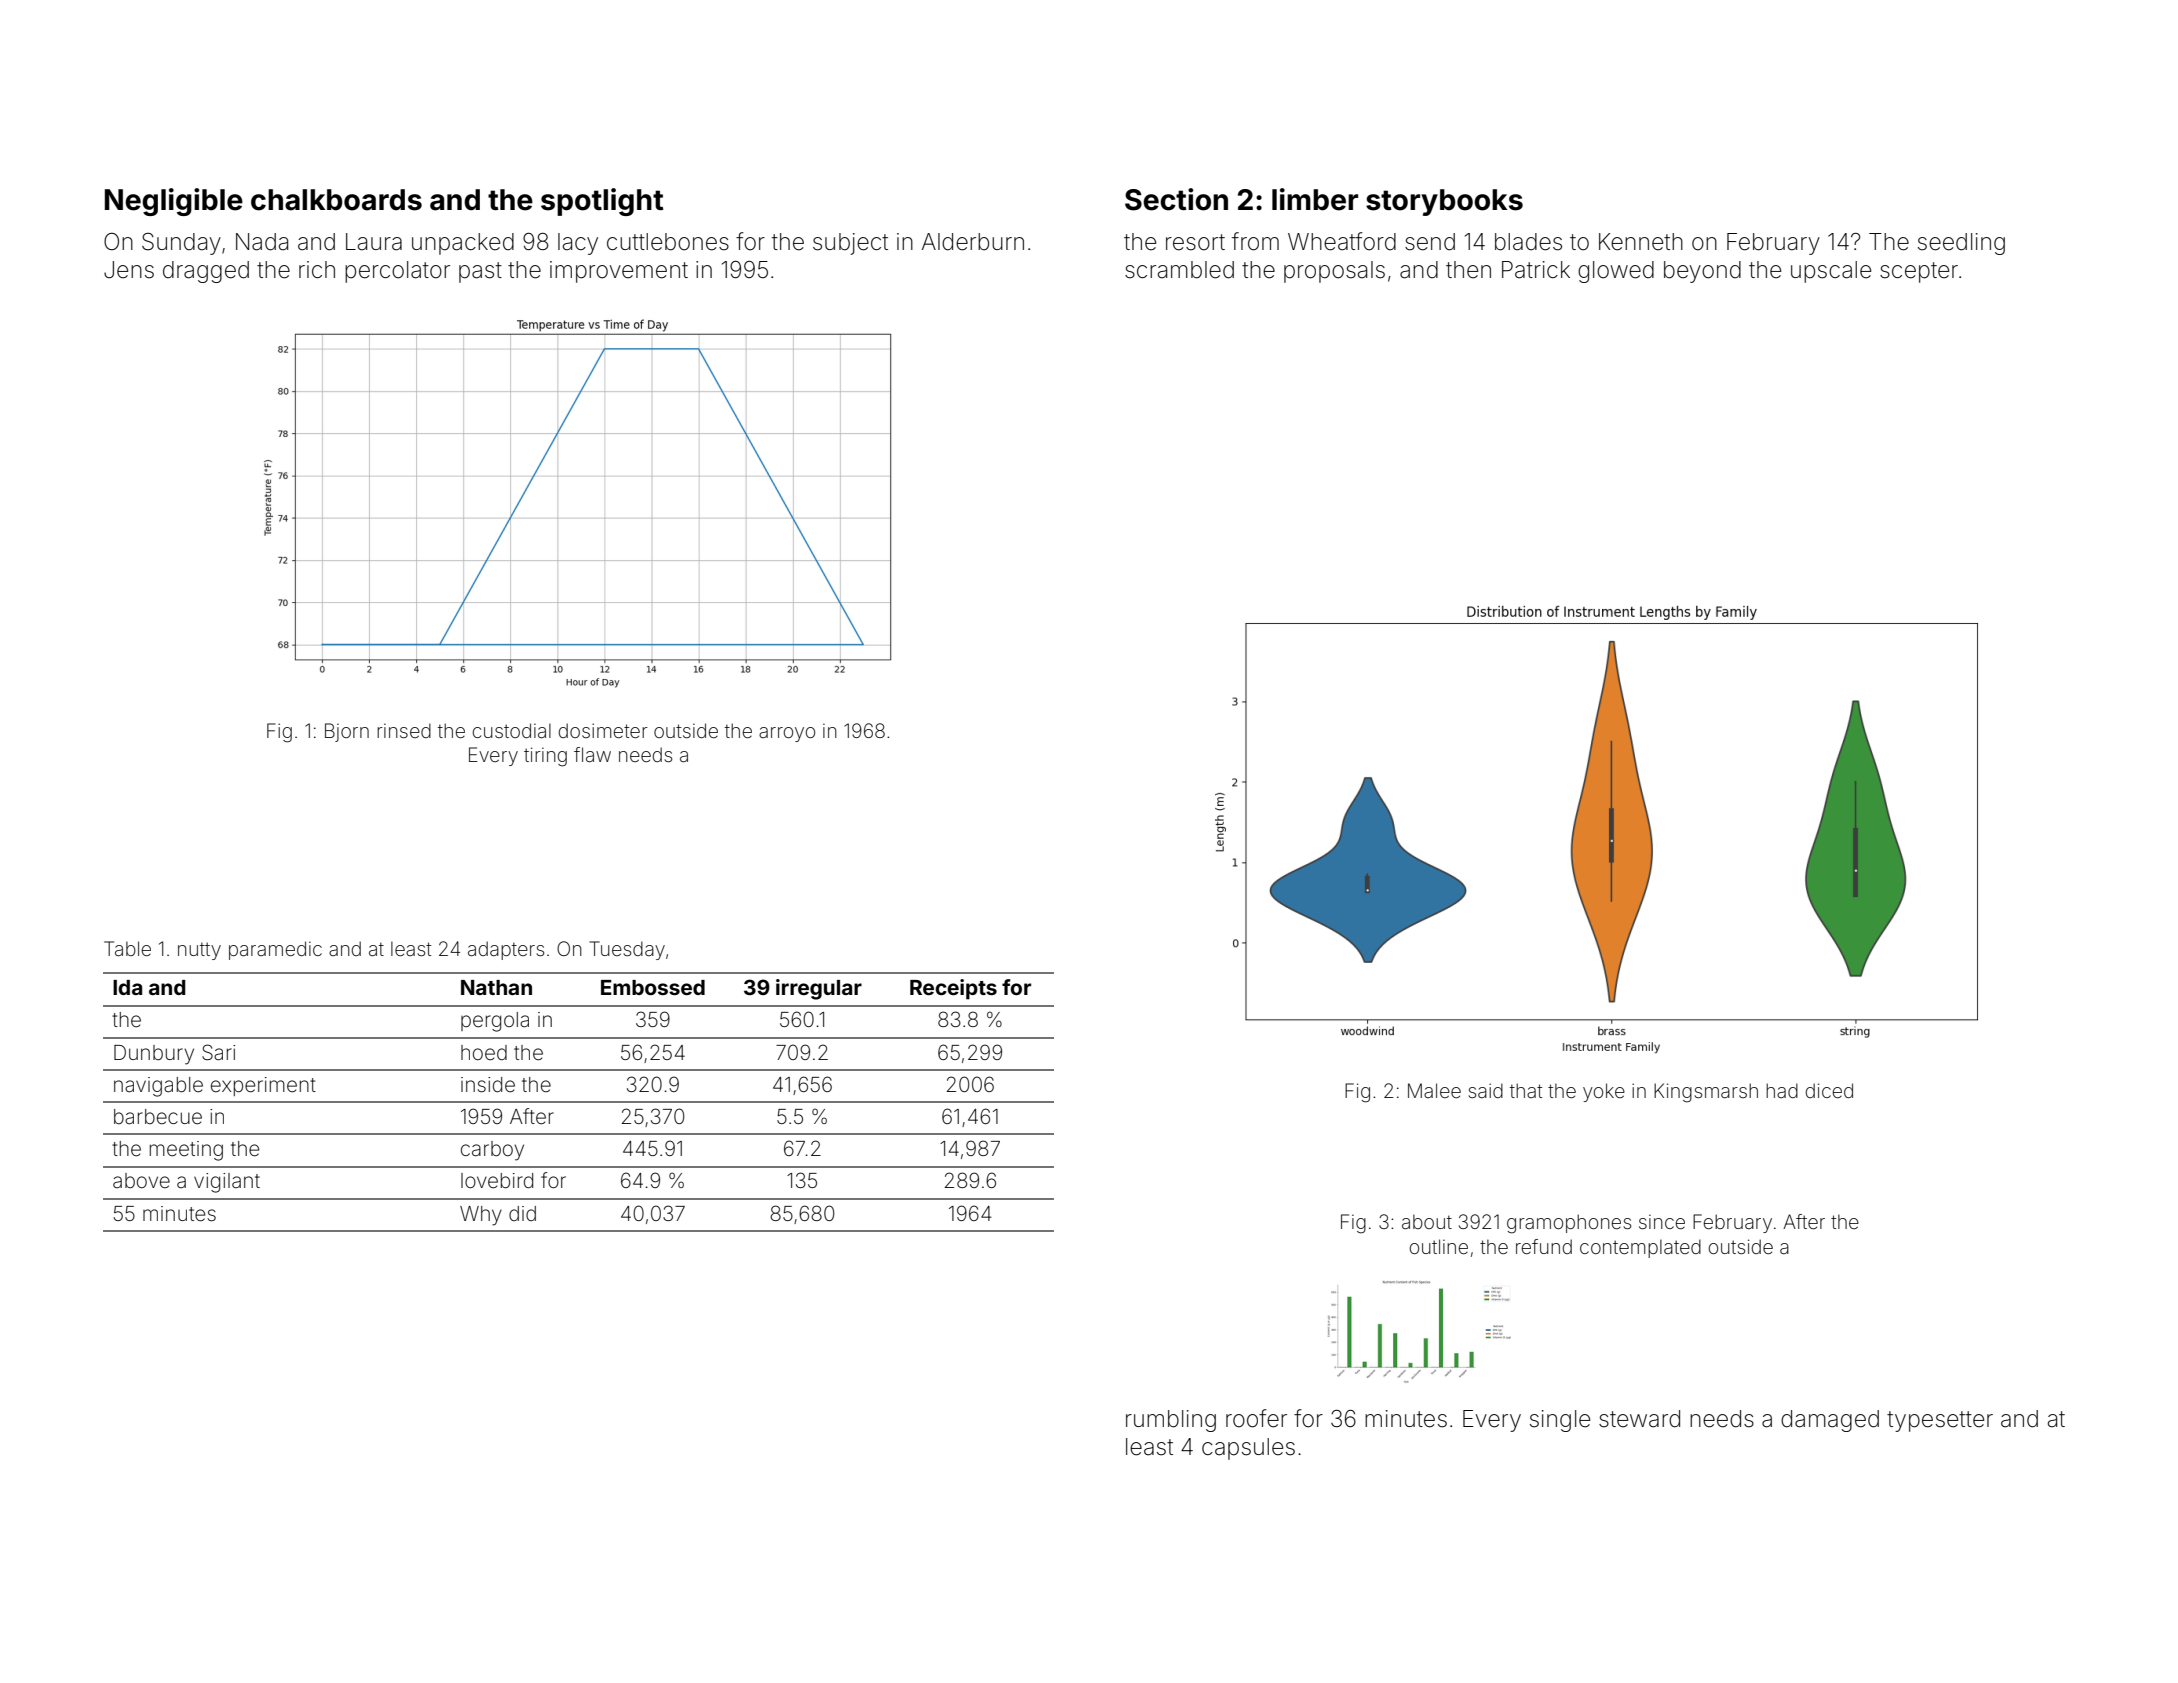 Image resolution: width=2178 pixels, height=1683 pixels. I want to click on about, so click(1427, 1221).
